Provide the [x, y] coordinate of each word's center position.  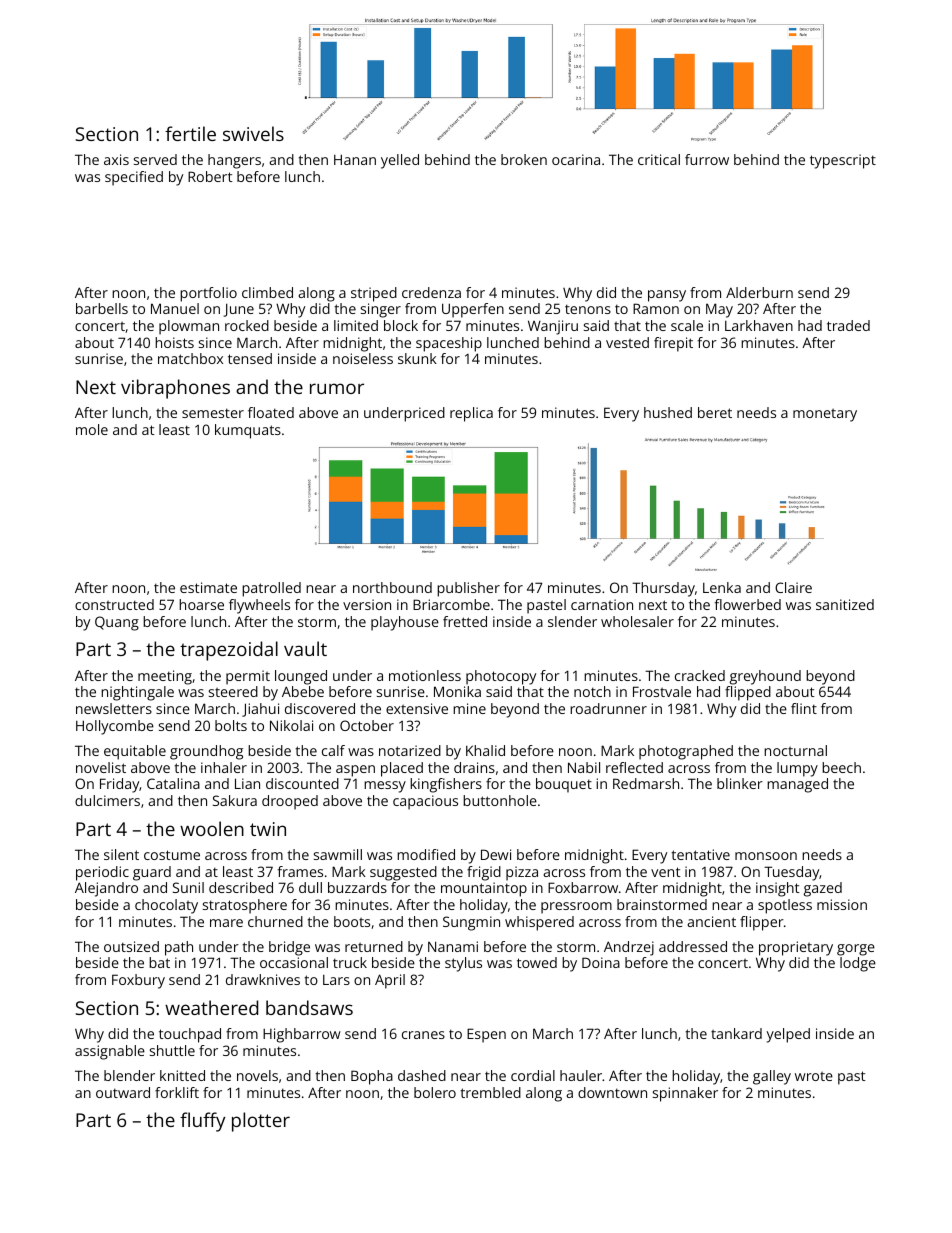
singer [381, 310]
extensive [417, 708]
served [155, 159]
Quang [117, 623]
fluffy [203, 1122]
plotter [261, 1122]
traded [848, 325]
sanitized [845, 604]
